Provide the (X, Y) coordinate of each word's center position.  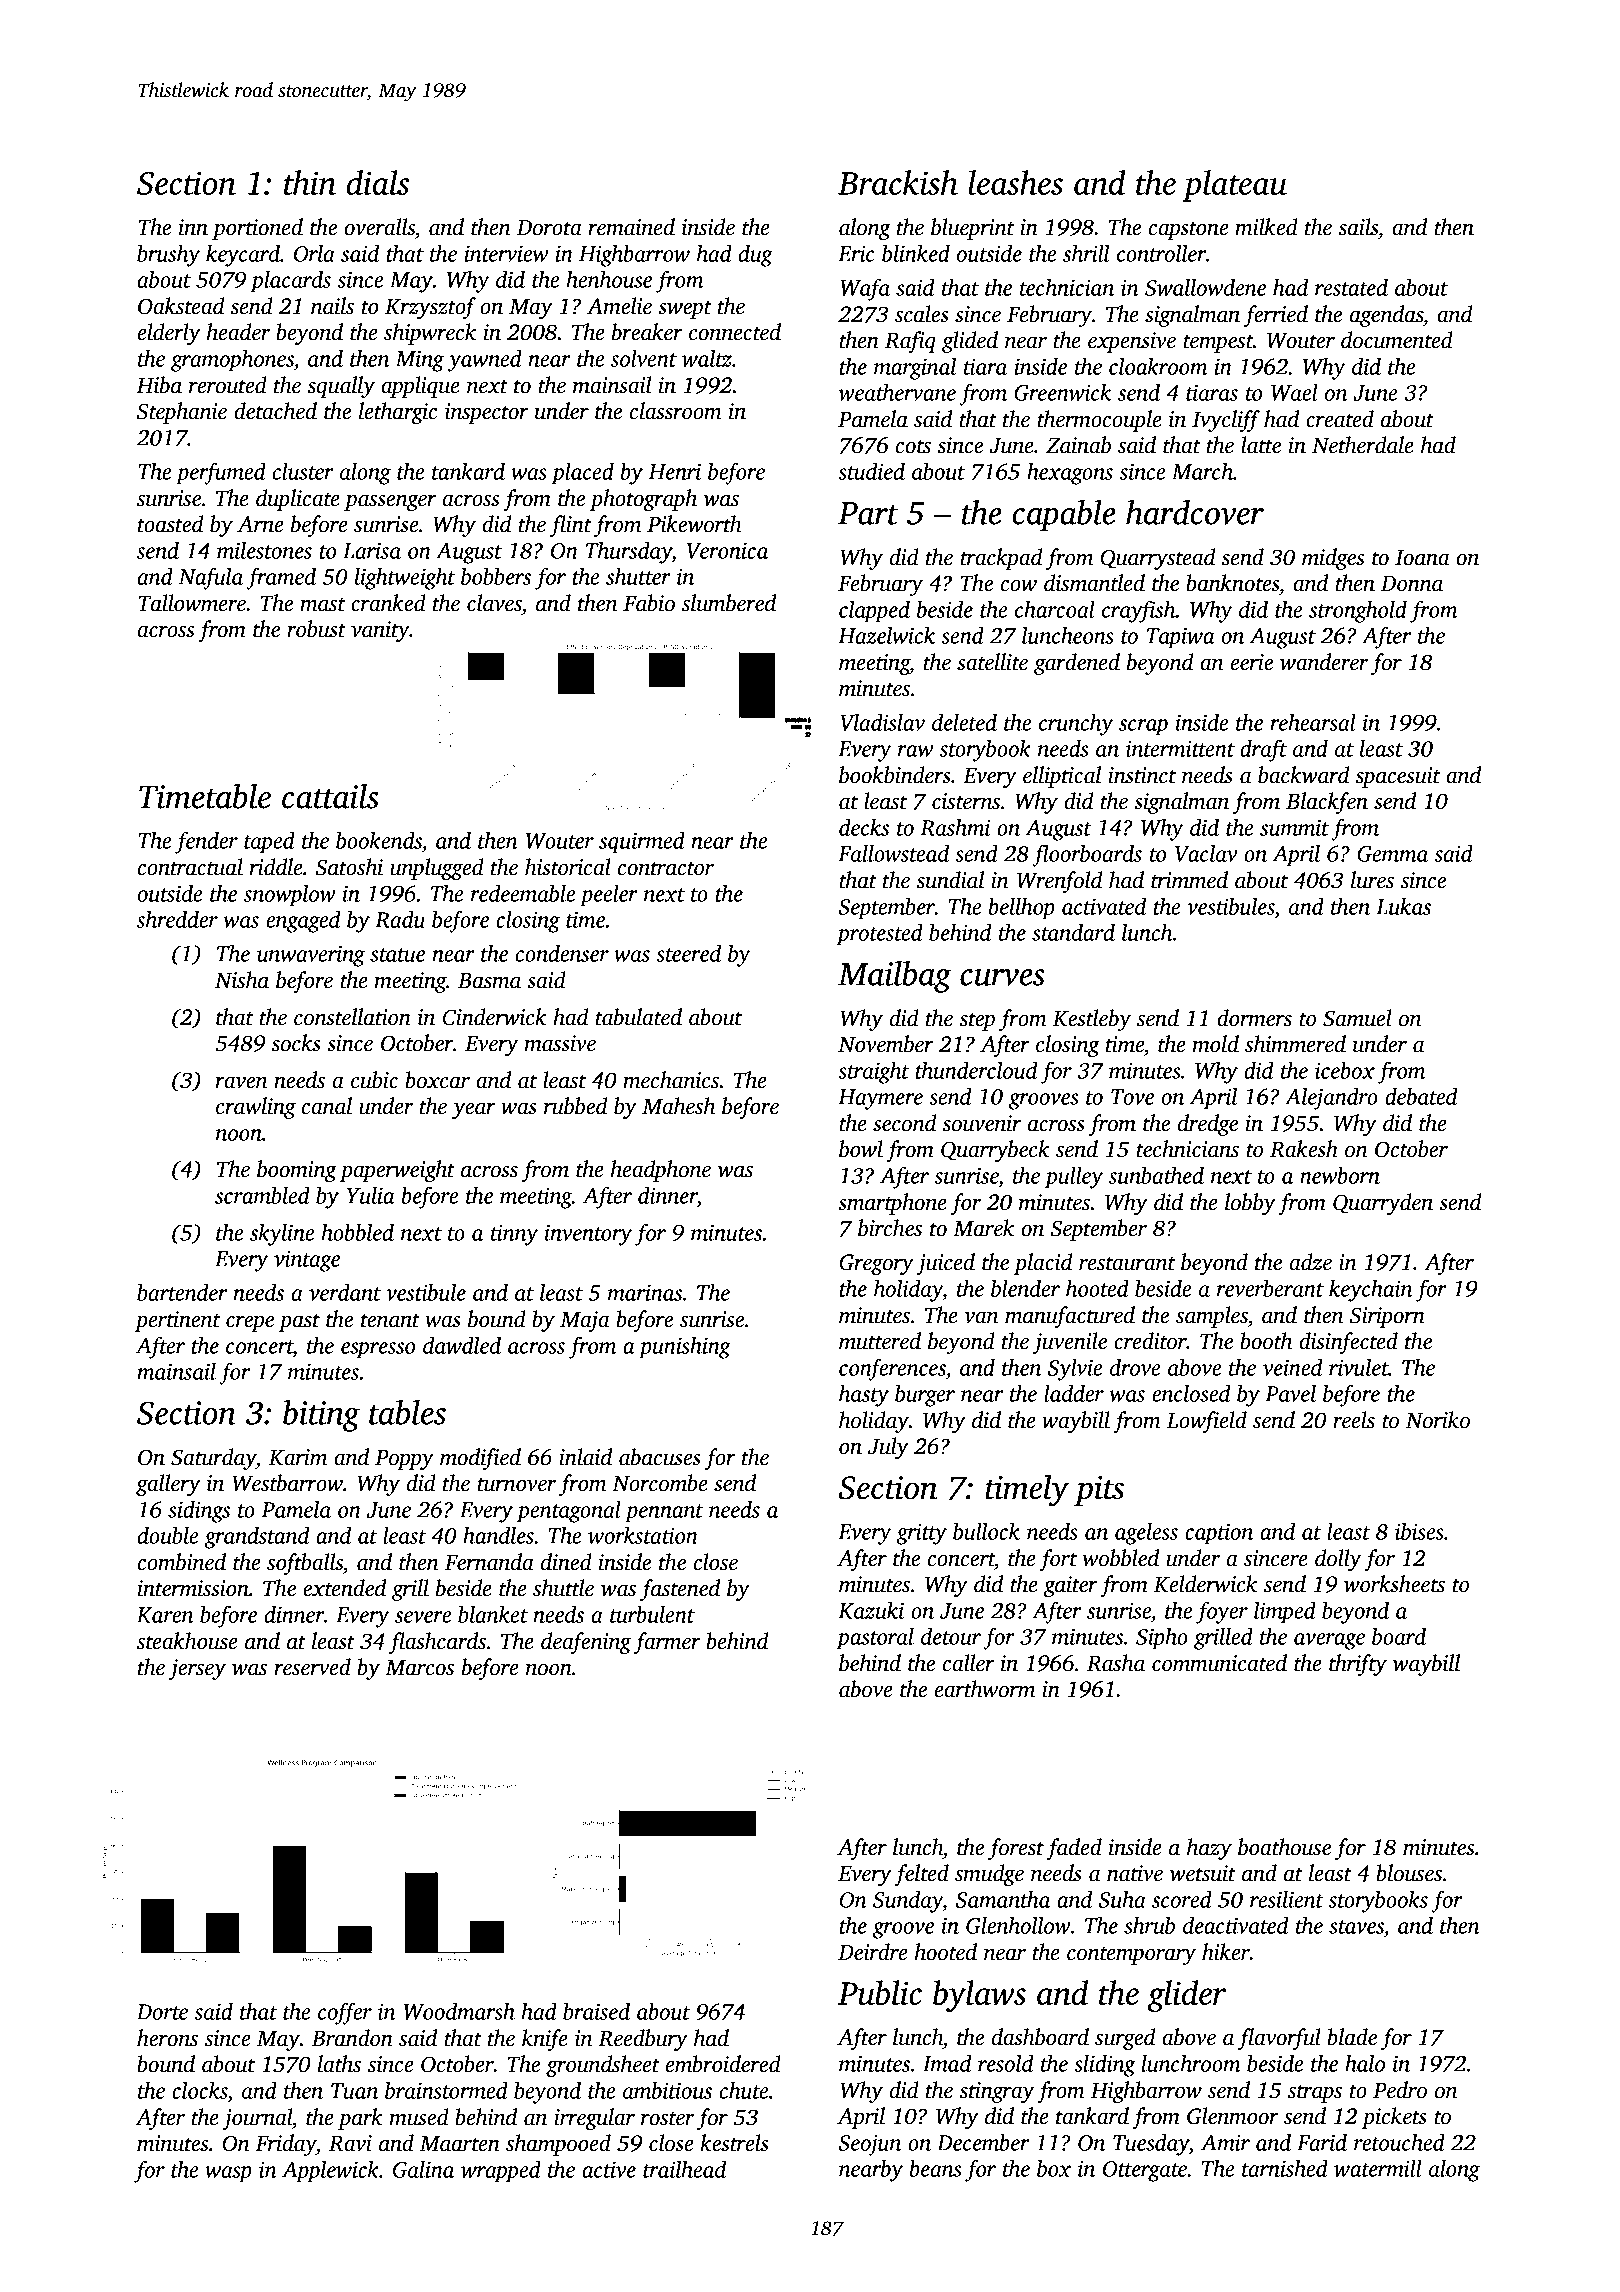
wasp (228, 2174)
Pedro (1400, 2090)
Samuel (1357, 1018)
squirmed (642, 843)
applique (420, 387)
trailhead (684, 2169)
